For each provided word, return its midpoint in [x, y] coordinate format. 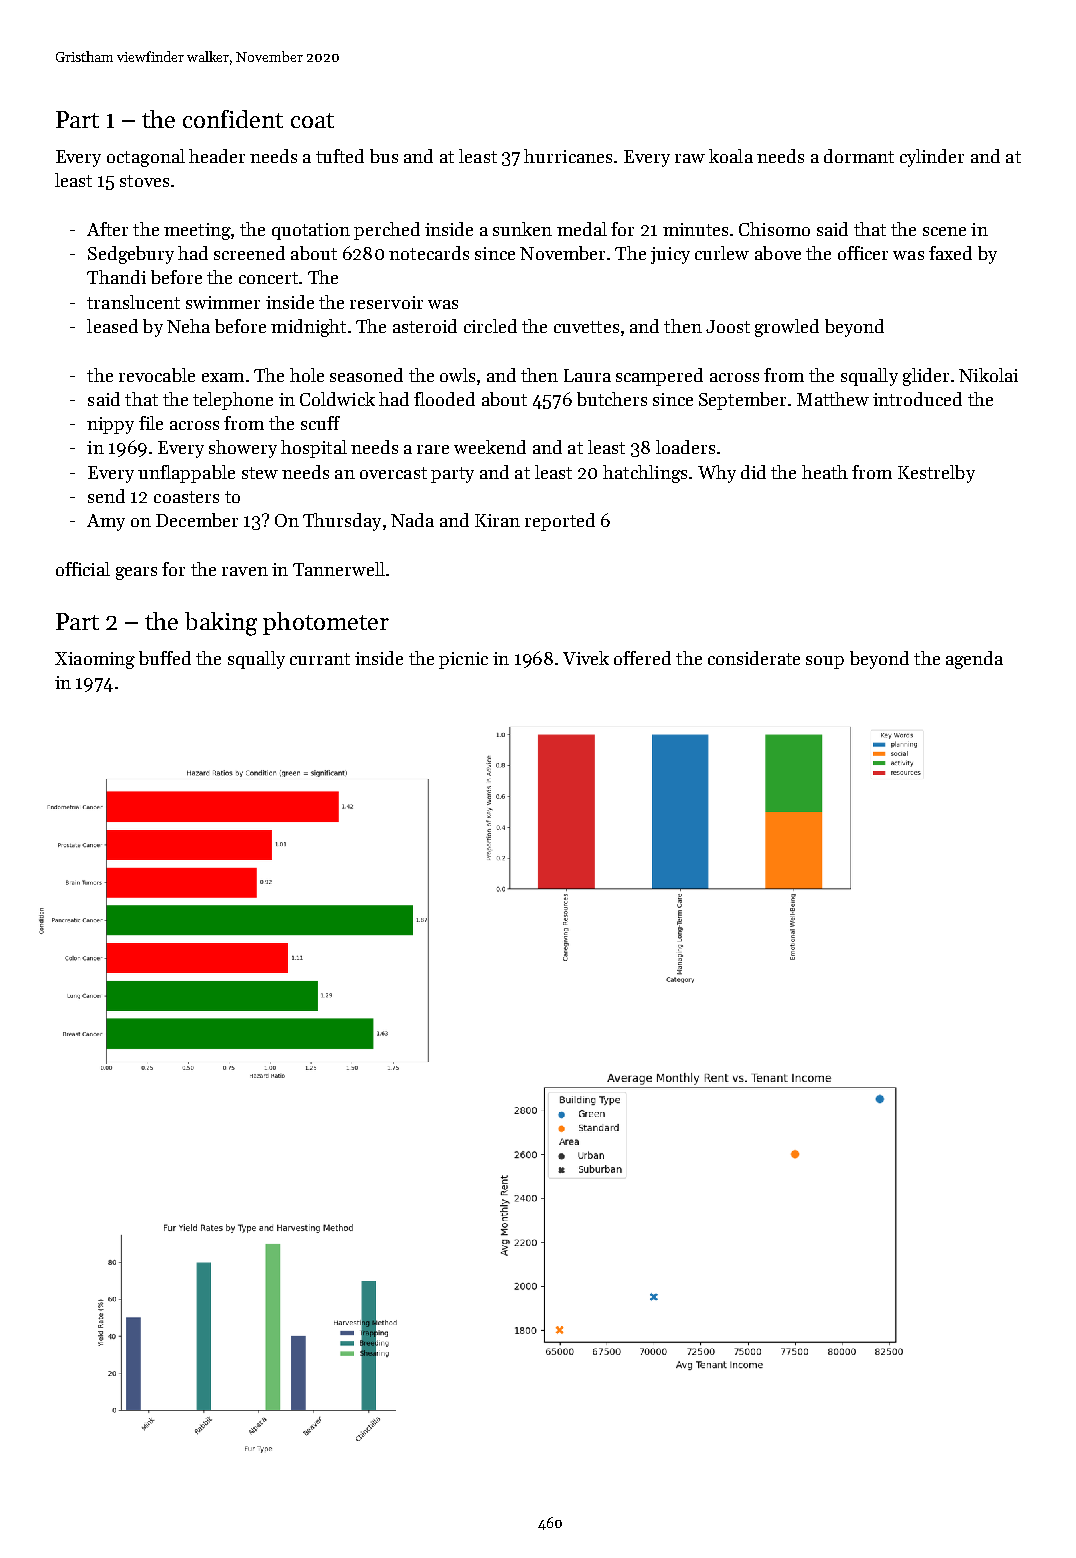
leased [112, 326]
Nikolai [988, 375]
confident [233, 119]
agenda [974, 660]
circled [490, 326]
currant [320, 659]
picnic [463, 660]
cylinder [932, 158]
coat [312, 120]
